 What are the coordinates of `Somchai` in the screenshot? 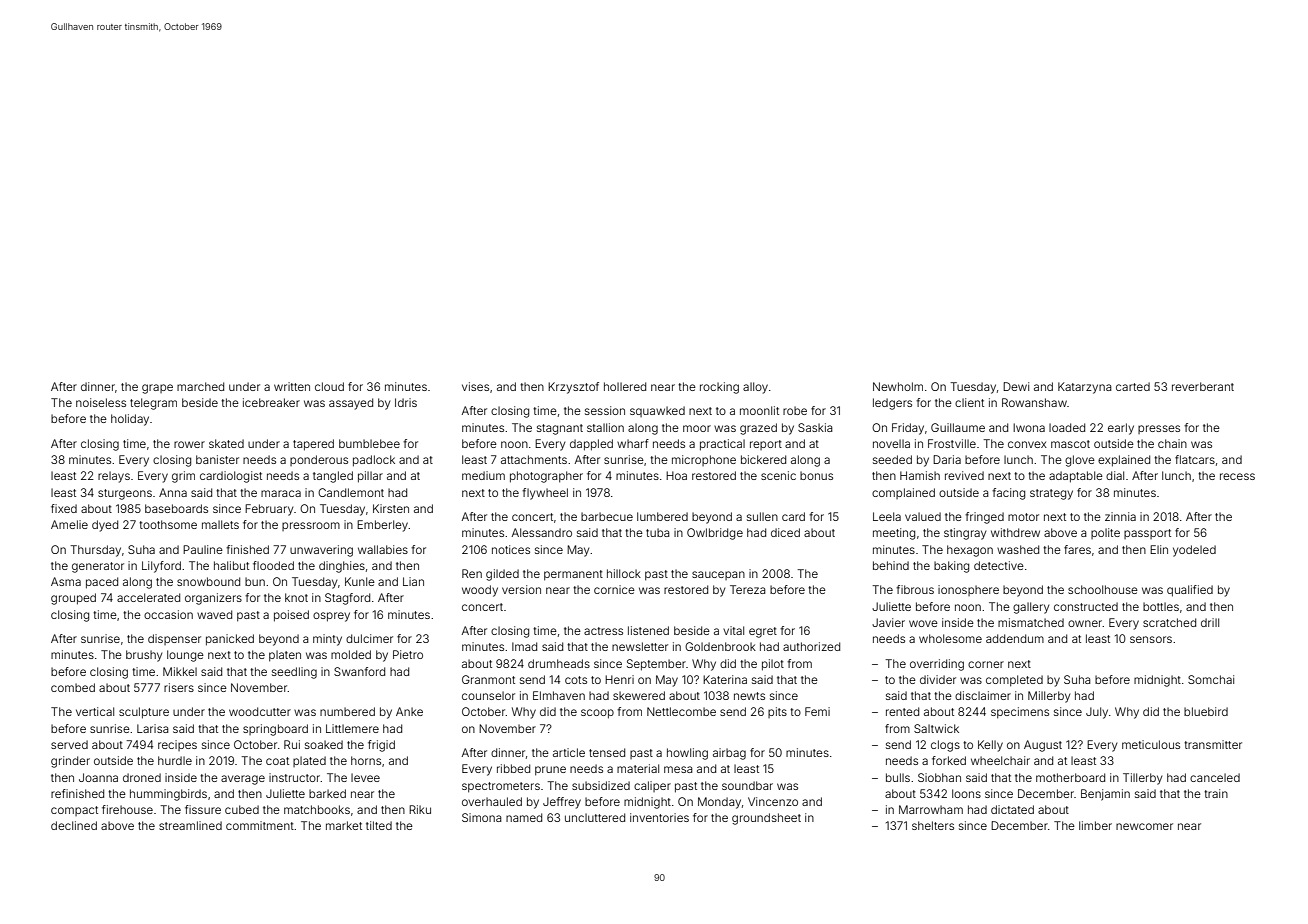 It's located at (1211, 679).
